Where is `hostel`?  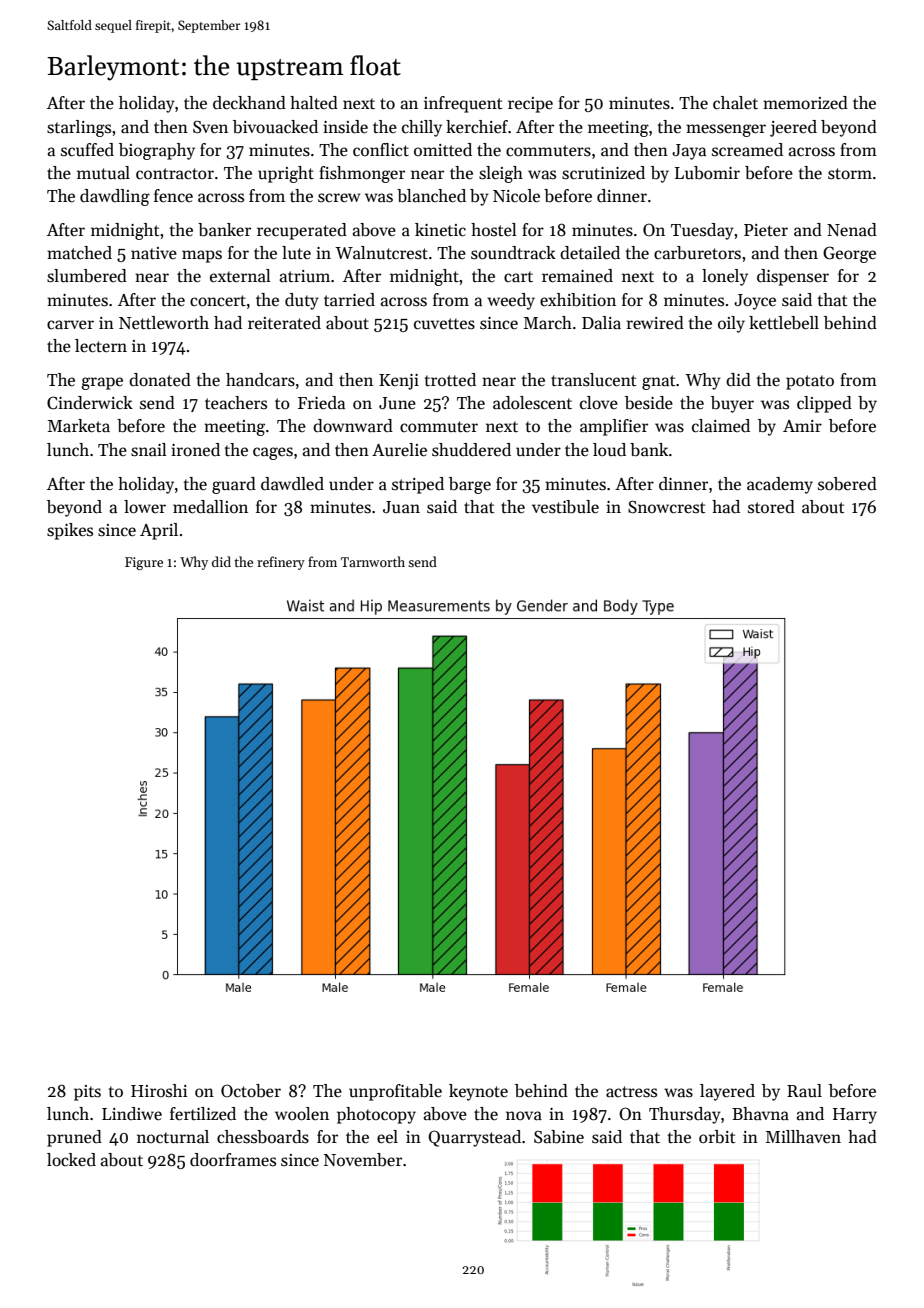 hostel is located at coordinates (494, 229).
